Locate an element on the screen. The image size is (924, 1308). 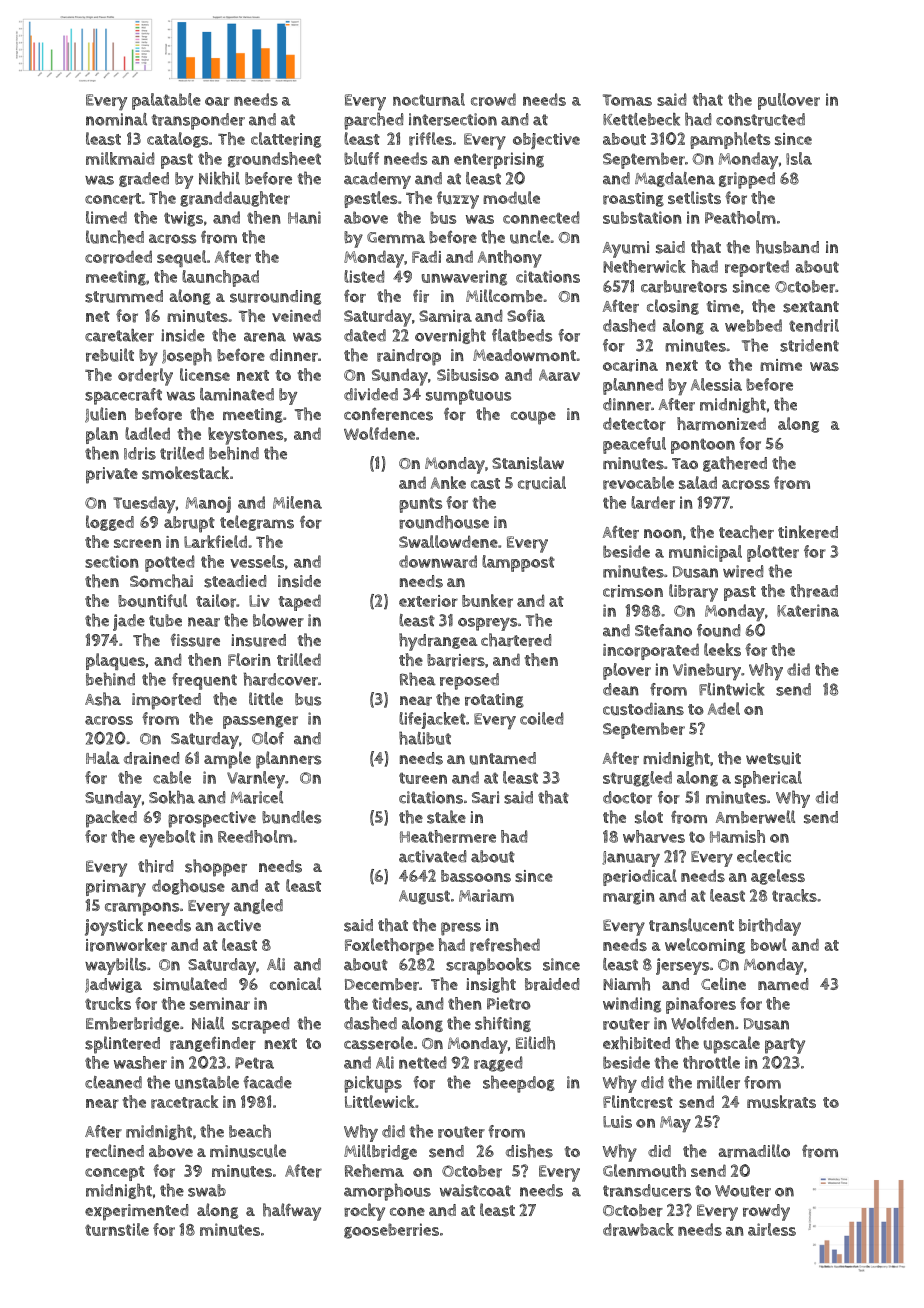
ageless is located at coordinates (778, 877).
